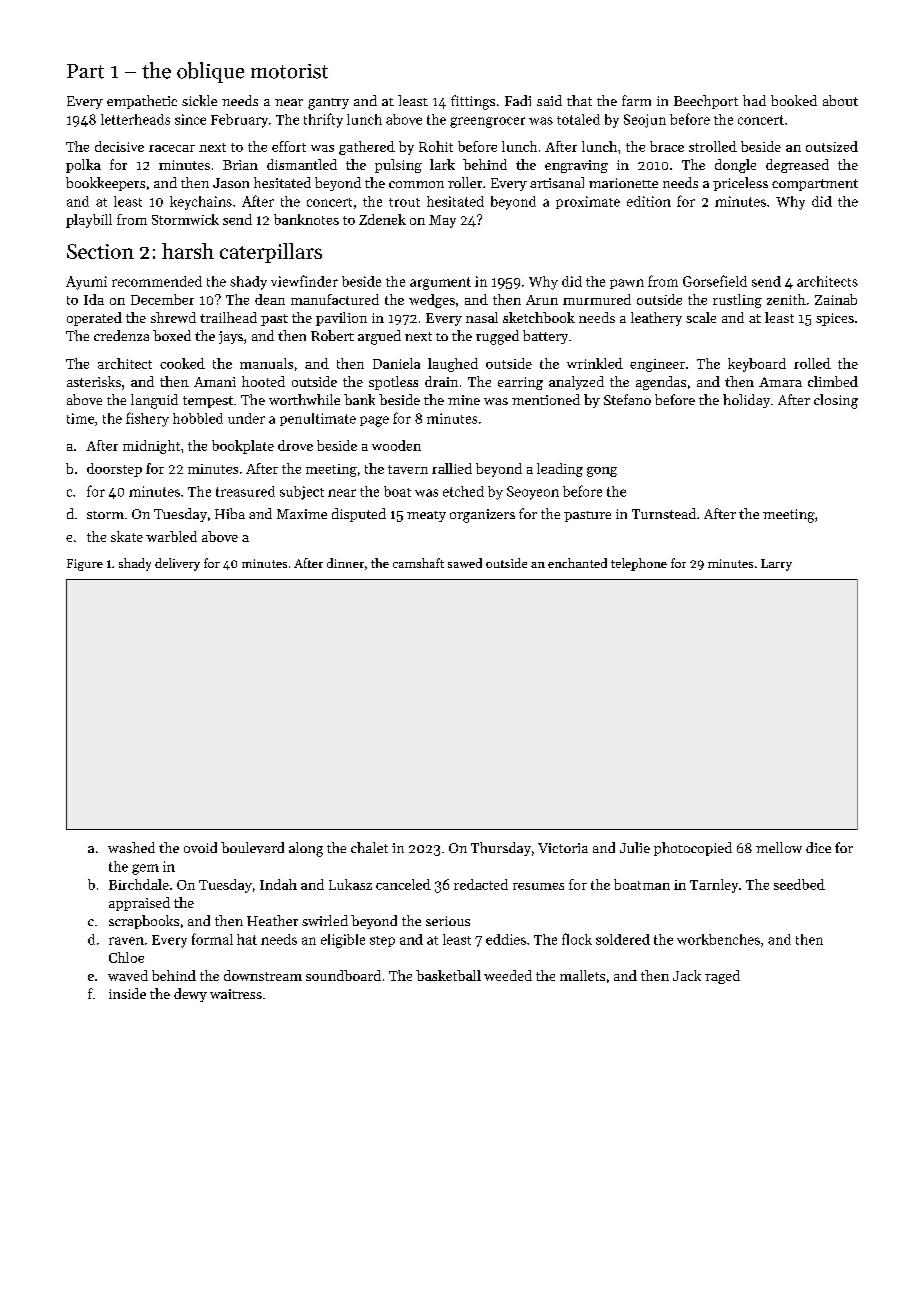 The image size is (924, 1308). Describe the element at coordinates (144, 922) in the document. I see `scrapbooks` at that location.
